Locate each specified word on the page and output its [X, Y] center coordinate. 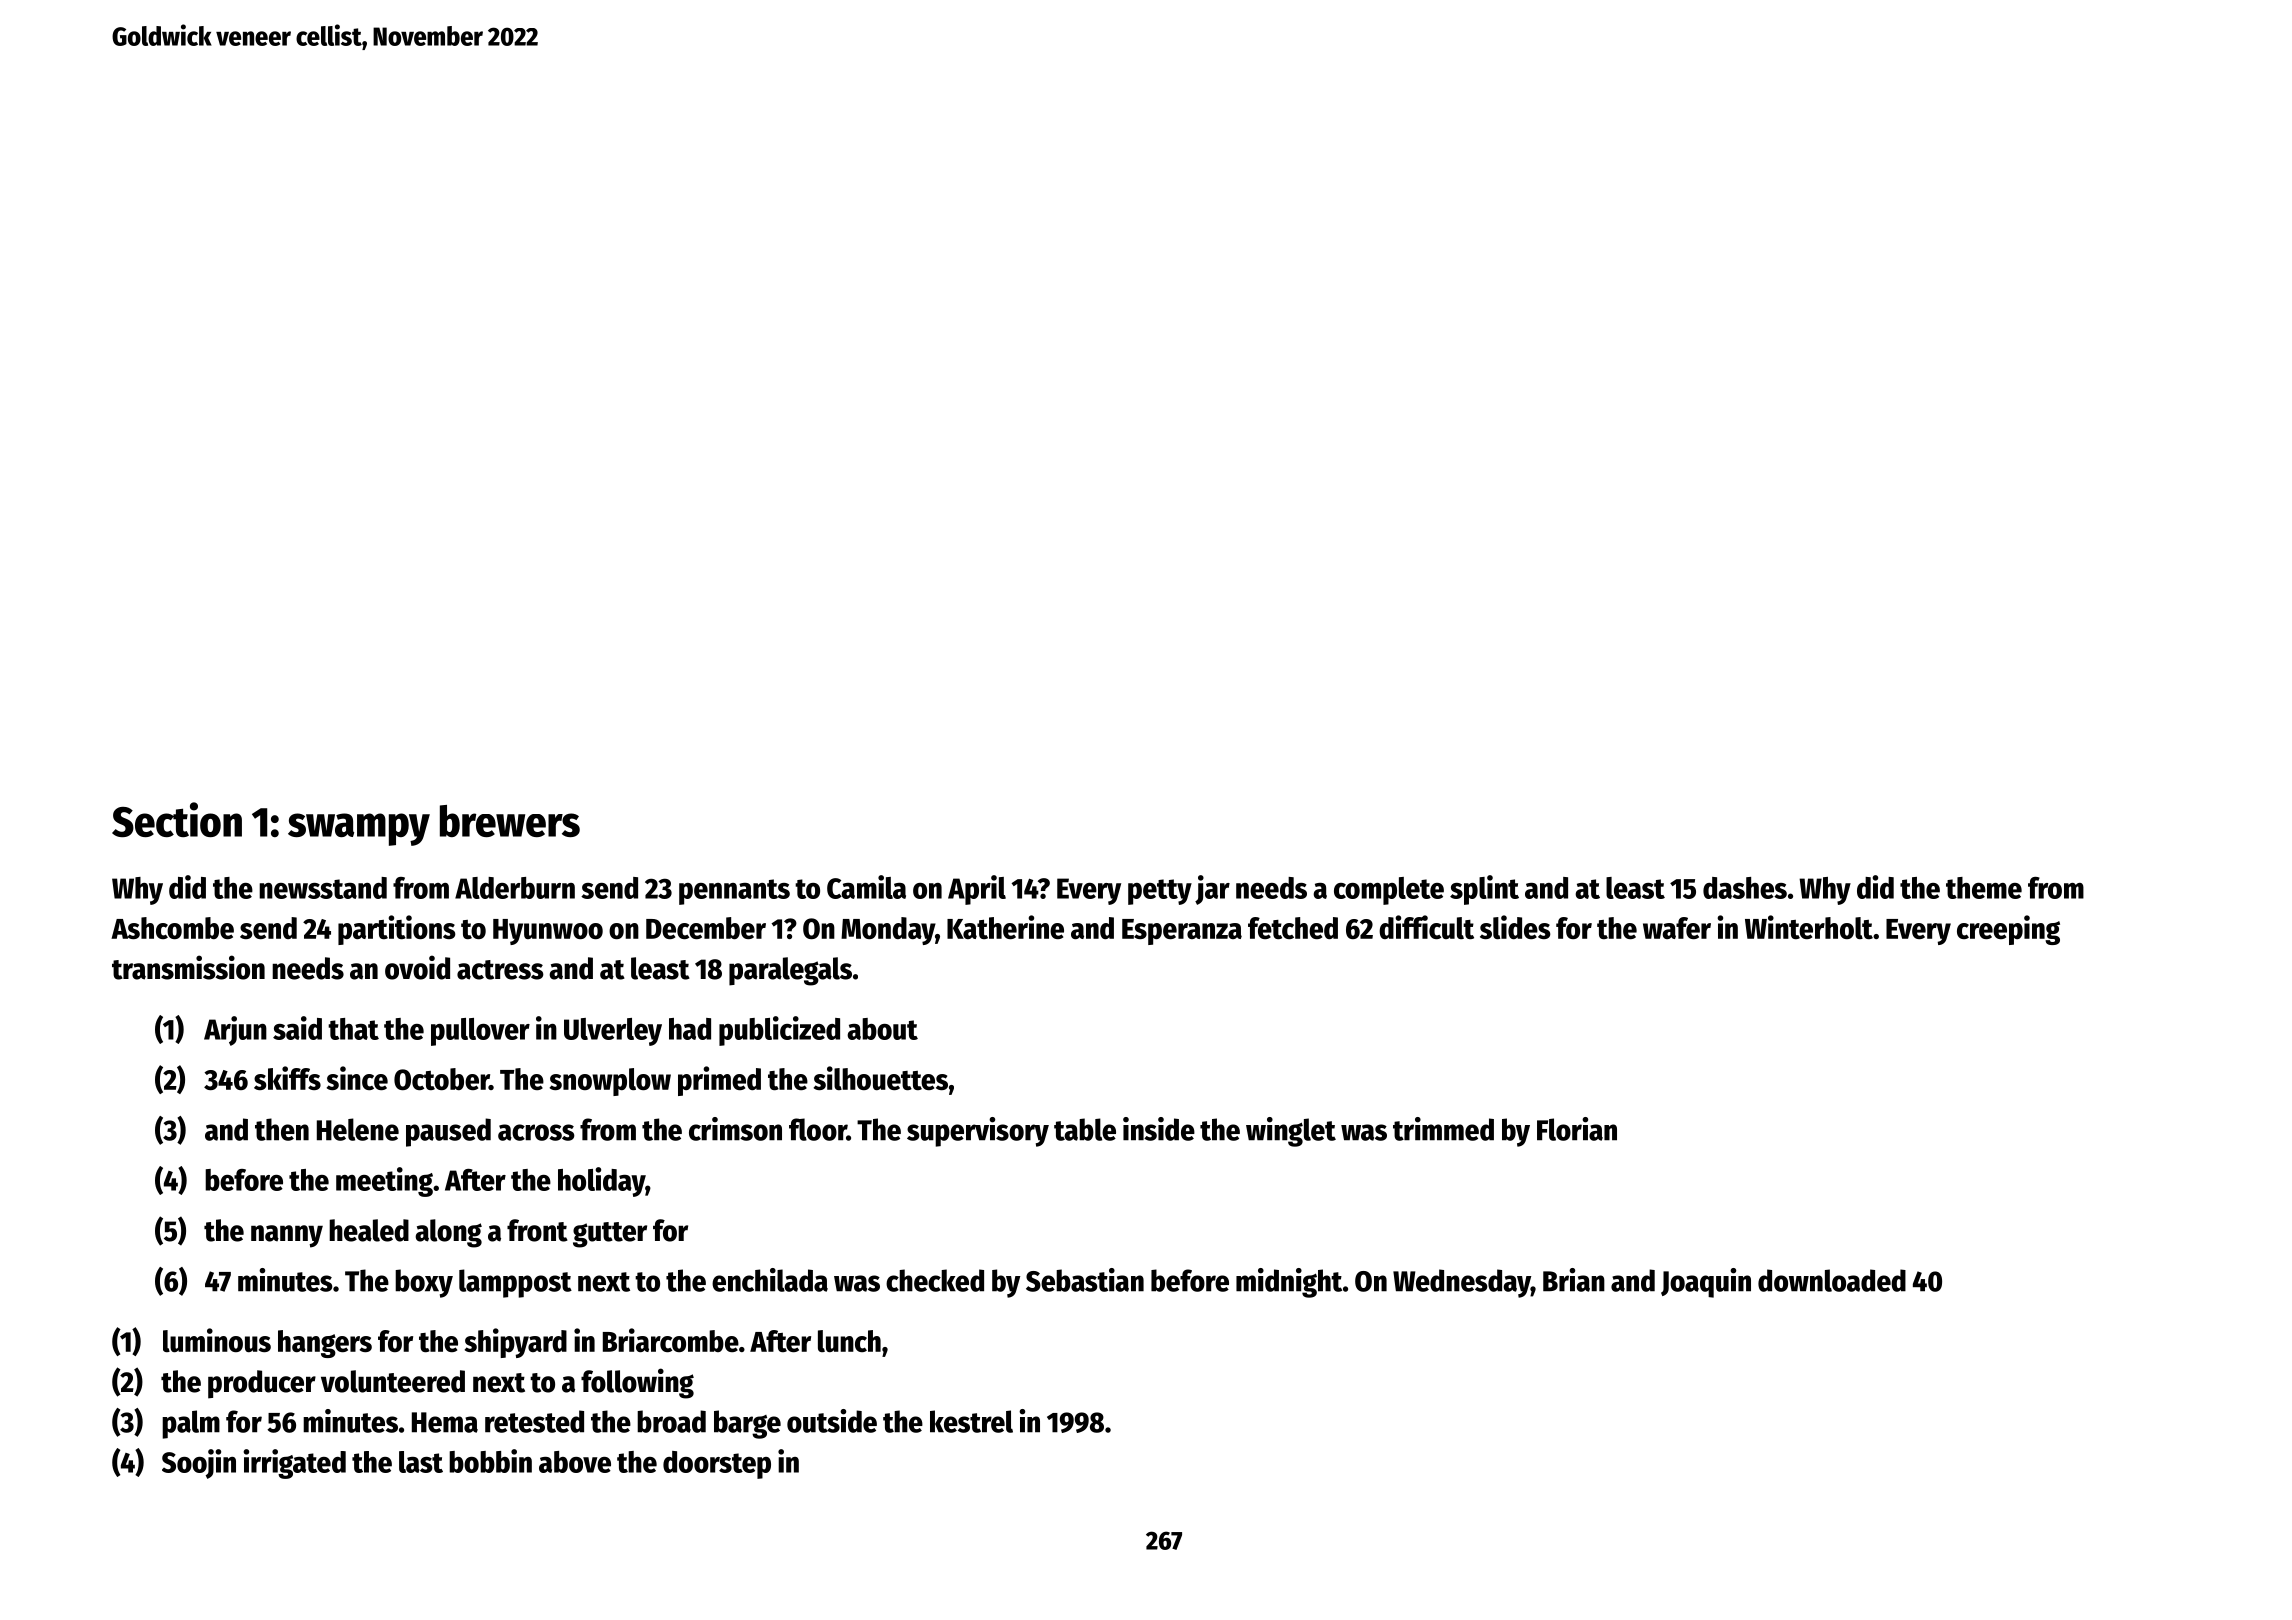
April [977, 890]
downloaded [1832, 1280]
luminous [217, 1340]
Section [177, 819]
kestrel [971, 1421]
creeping [2008, 930]
